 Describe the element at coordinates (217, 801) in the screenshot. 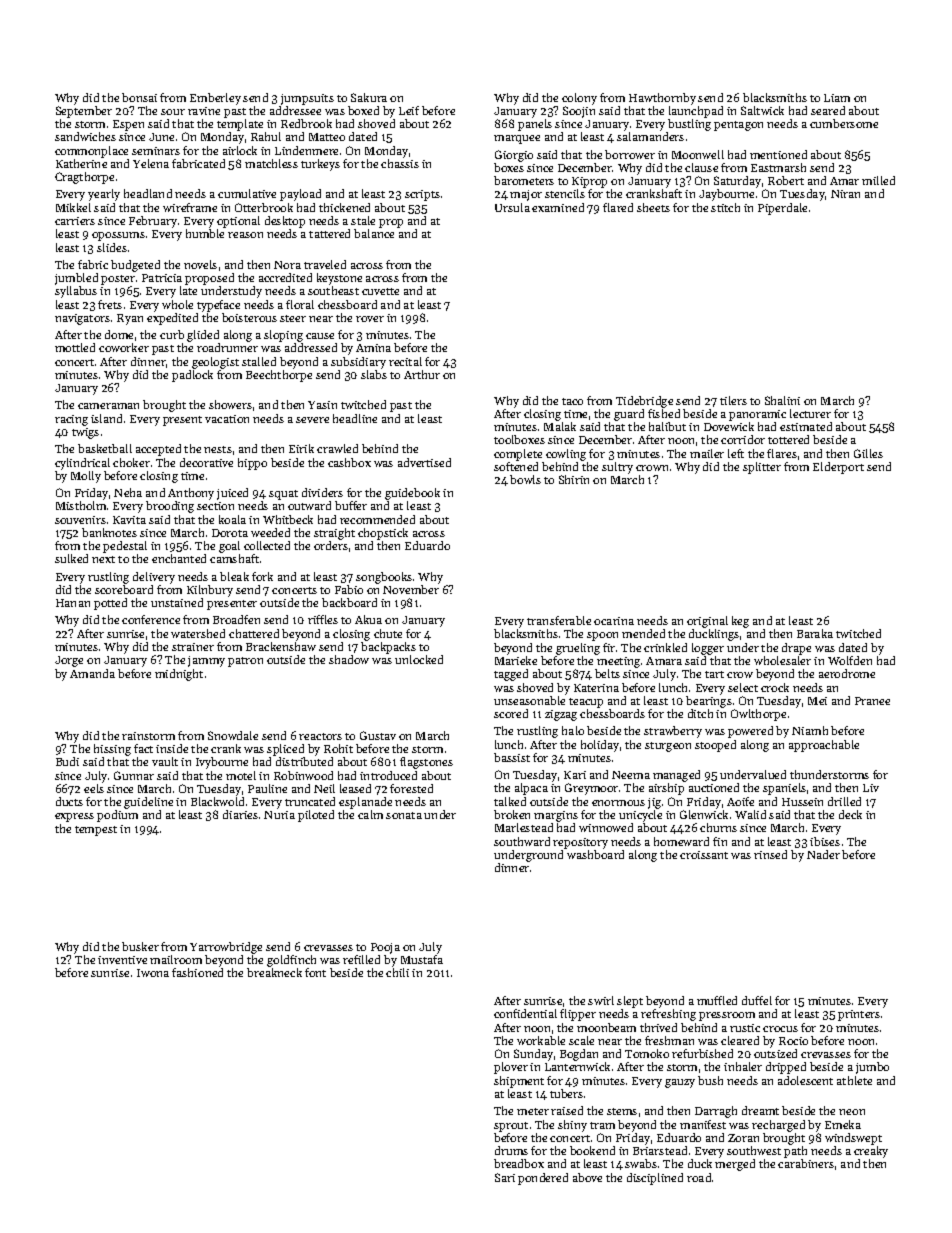

I see `Blackwold` at that location.
